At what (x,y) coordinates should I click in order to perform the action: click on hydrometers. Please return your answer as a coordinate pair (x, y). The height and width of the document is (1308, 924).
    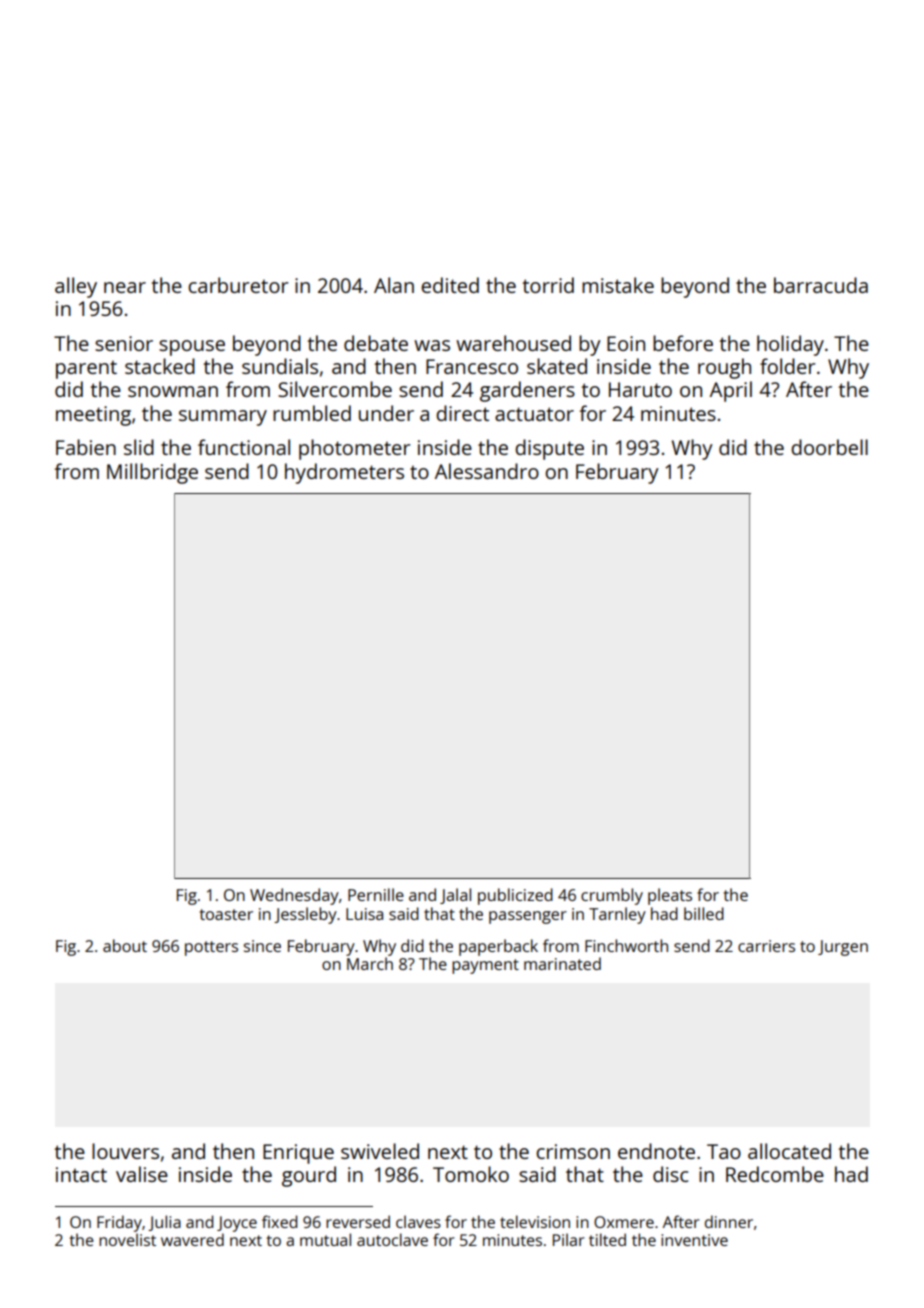
    Looking at the image, I should click on (344, 473).
